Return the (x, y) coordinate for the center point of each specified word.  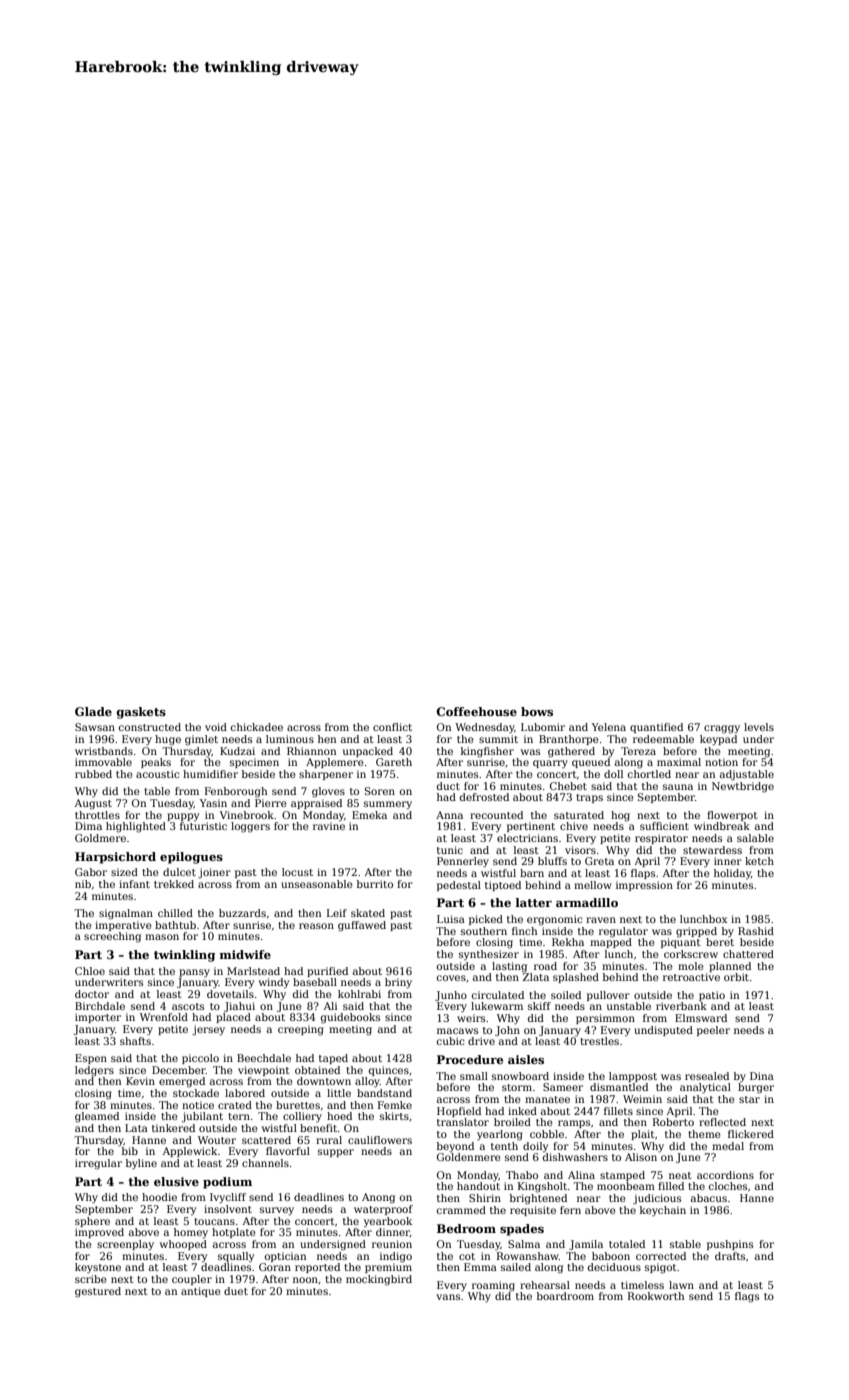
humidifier (210, 774)
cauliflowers (380, 1140)
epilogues (191, 858)
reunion (392, 1244)
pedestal (459, 886)
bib (130, 1151)
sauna (678, 787)
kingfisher (487, 752)
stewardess (712, 850)
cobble (547, 1134)
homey (191, 1233)
